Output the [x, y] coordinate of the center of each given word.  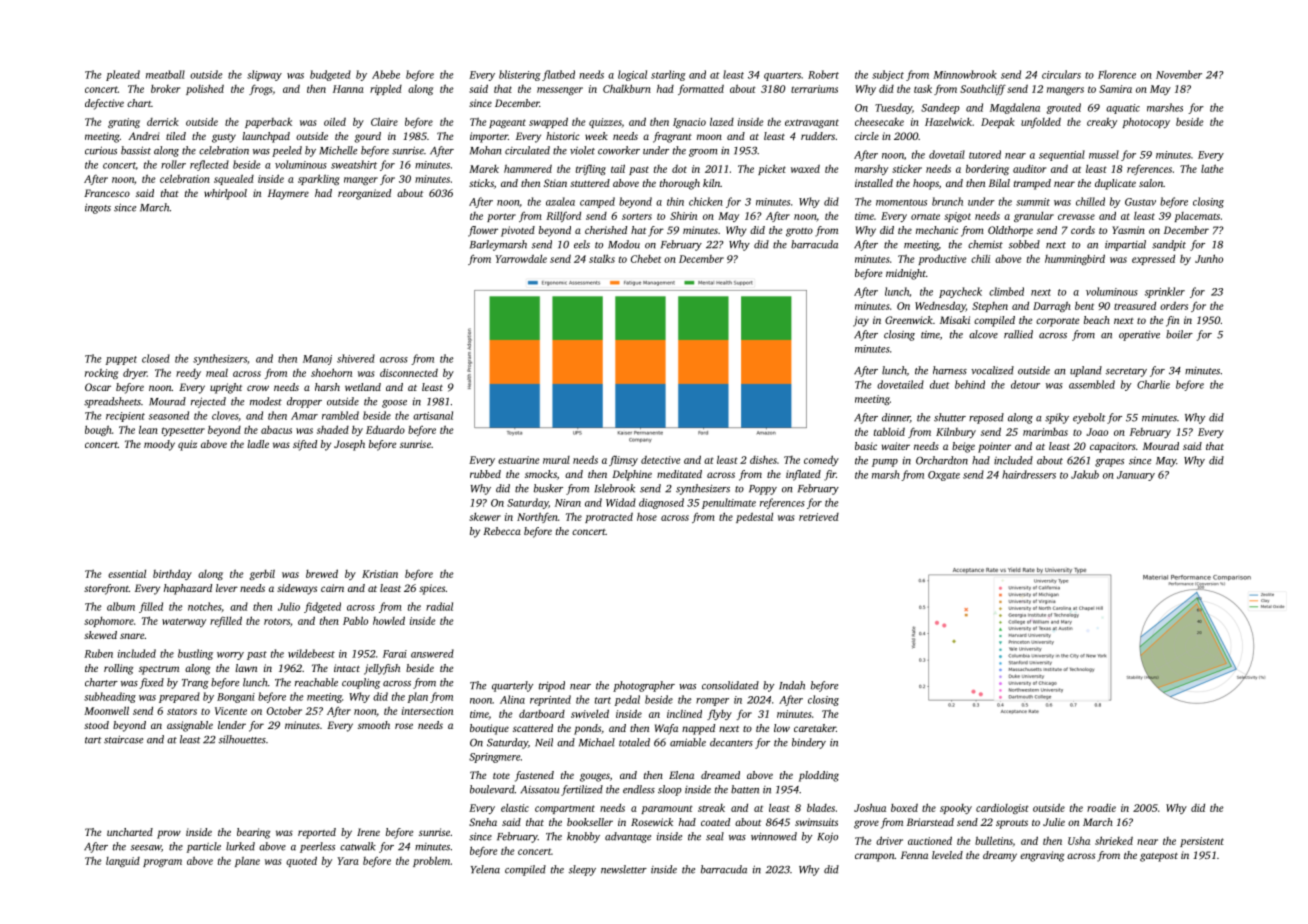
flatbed [558, 75]
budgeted [330, 75]
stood [96, 725]
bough [98, 430]
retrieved [819, 517]
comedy [821, 460]
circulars [1061, 74]
